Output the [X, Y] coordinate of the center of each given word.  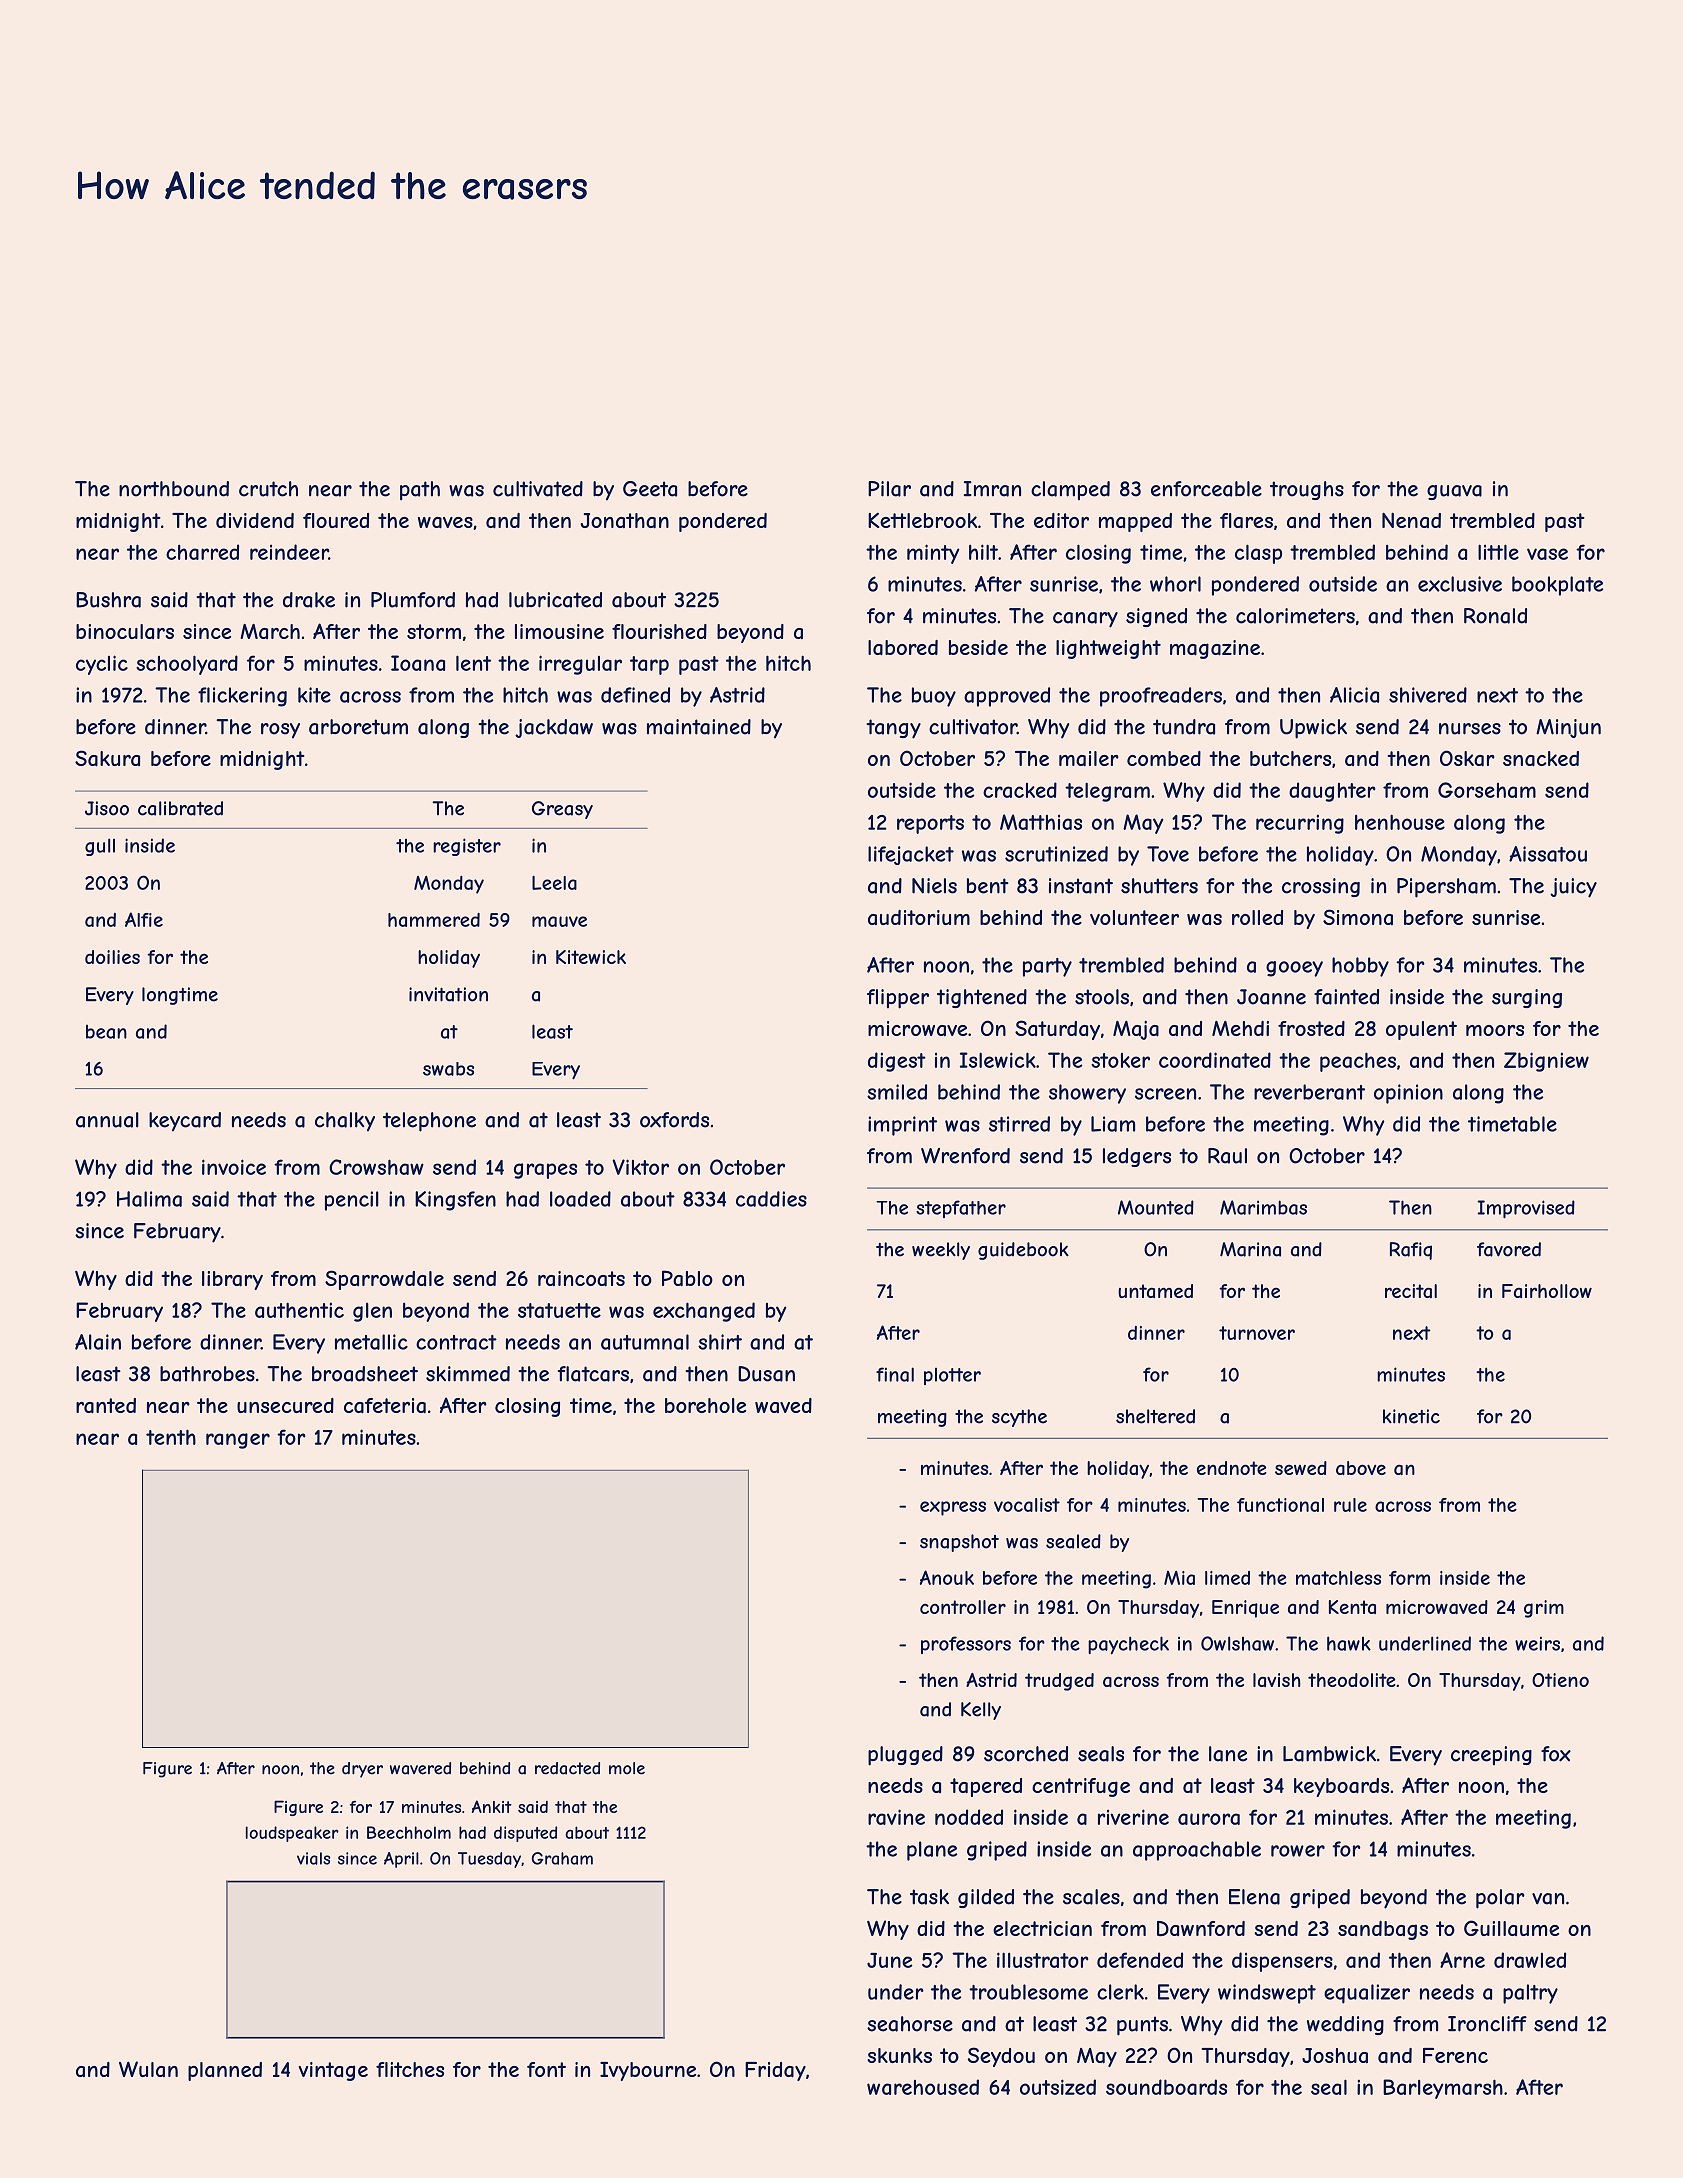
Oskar [1467, 758]
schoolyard [187, 665]
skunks [899, 2055]
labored [903, 648]
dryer [362, 1770]
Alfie [144, 919]
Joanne [1271, 997]
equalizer [1367, 1994]
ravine [896, 1817]
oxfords [674, 1120]
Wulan [148, 2069]
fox [1556, 1754]
